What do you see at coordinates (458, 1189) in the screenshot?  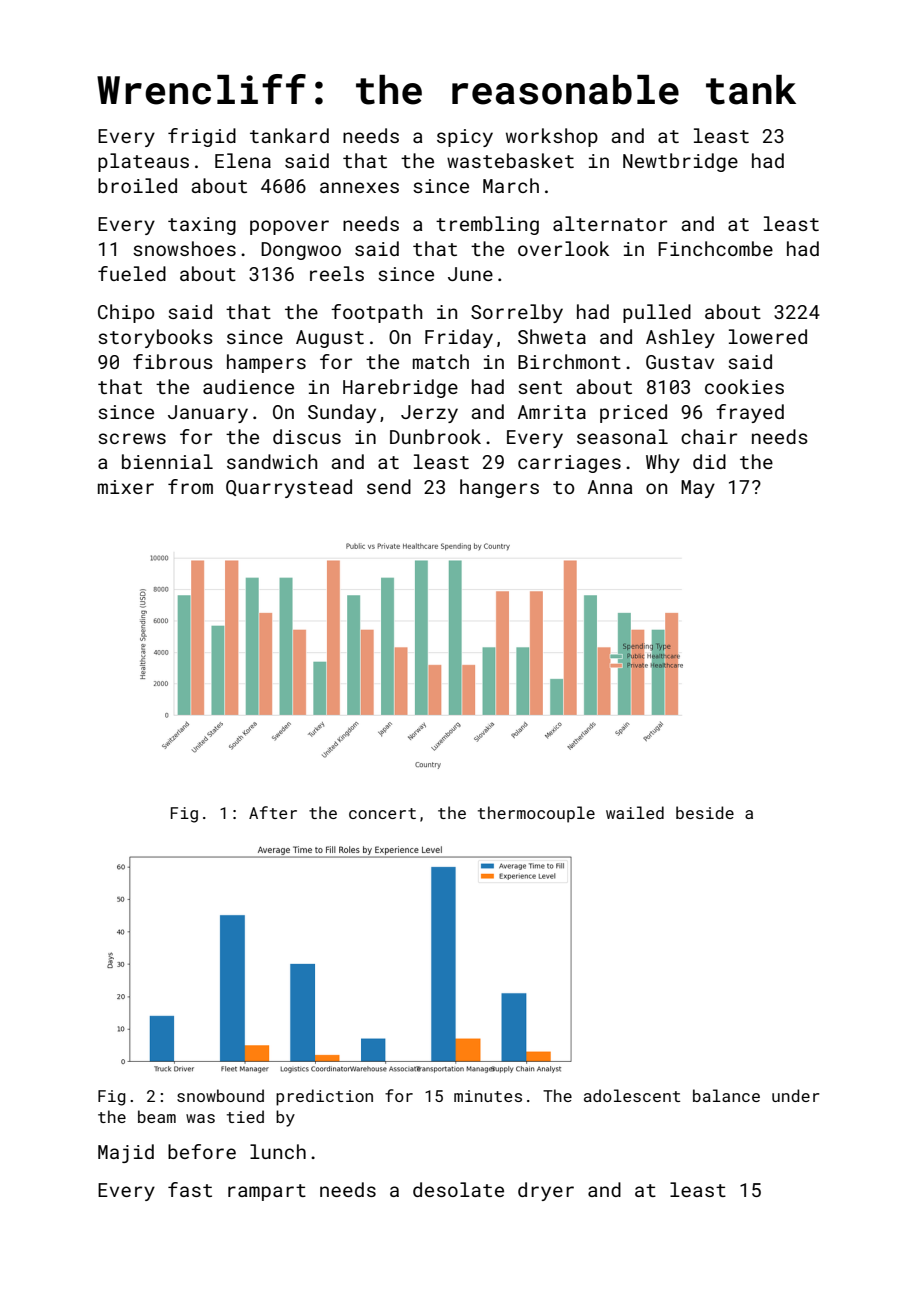 I see `desolate` at bounding box center [458, 1189].
